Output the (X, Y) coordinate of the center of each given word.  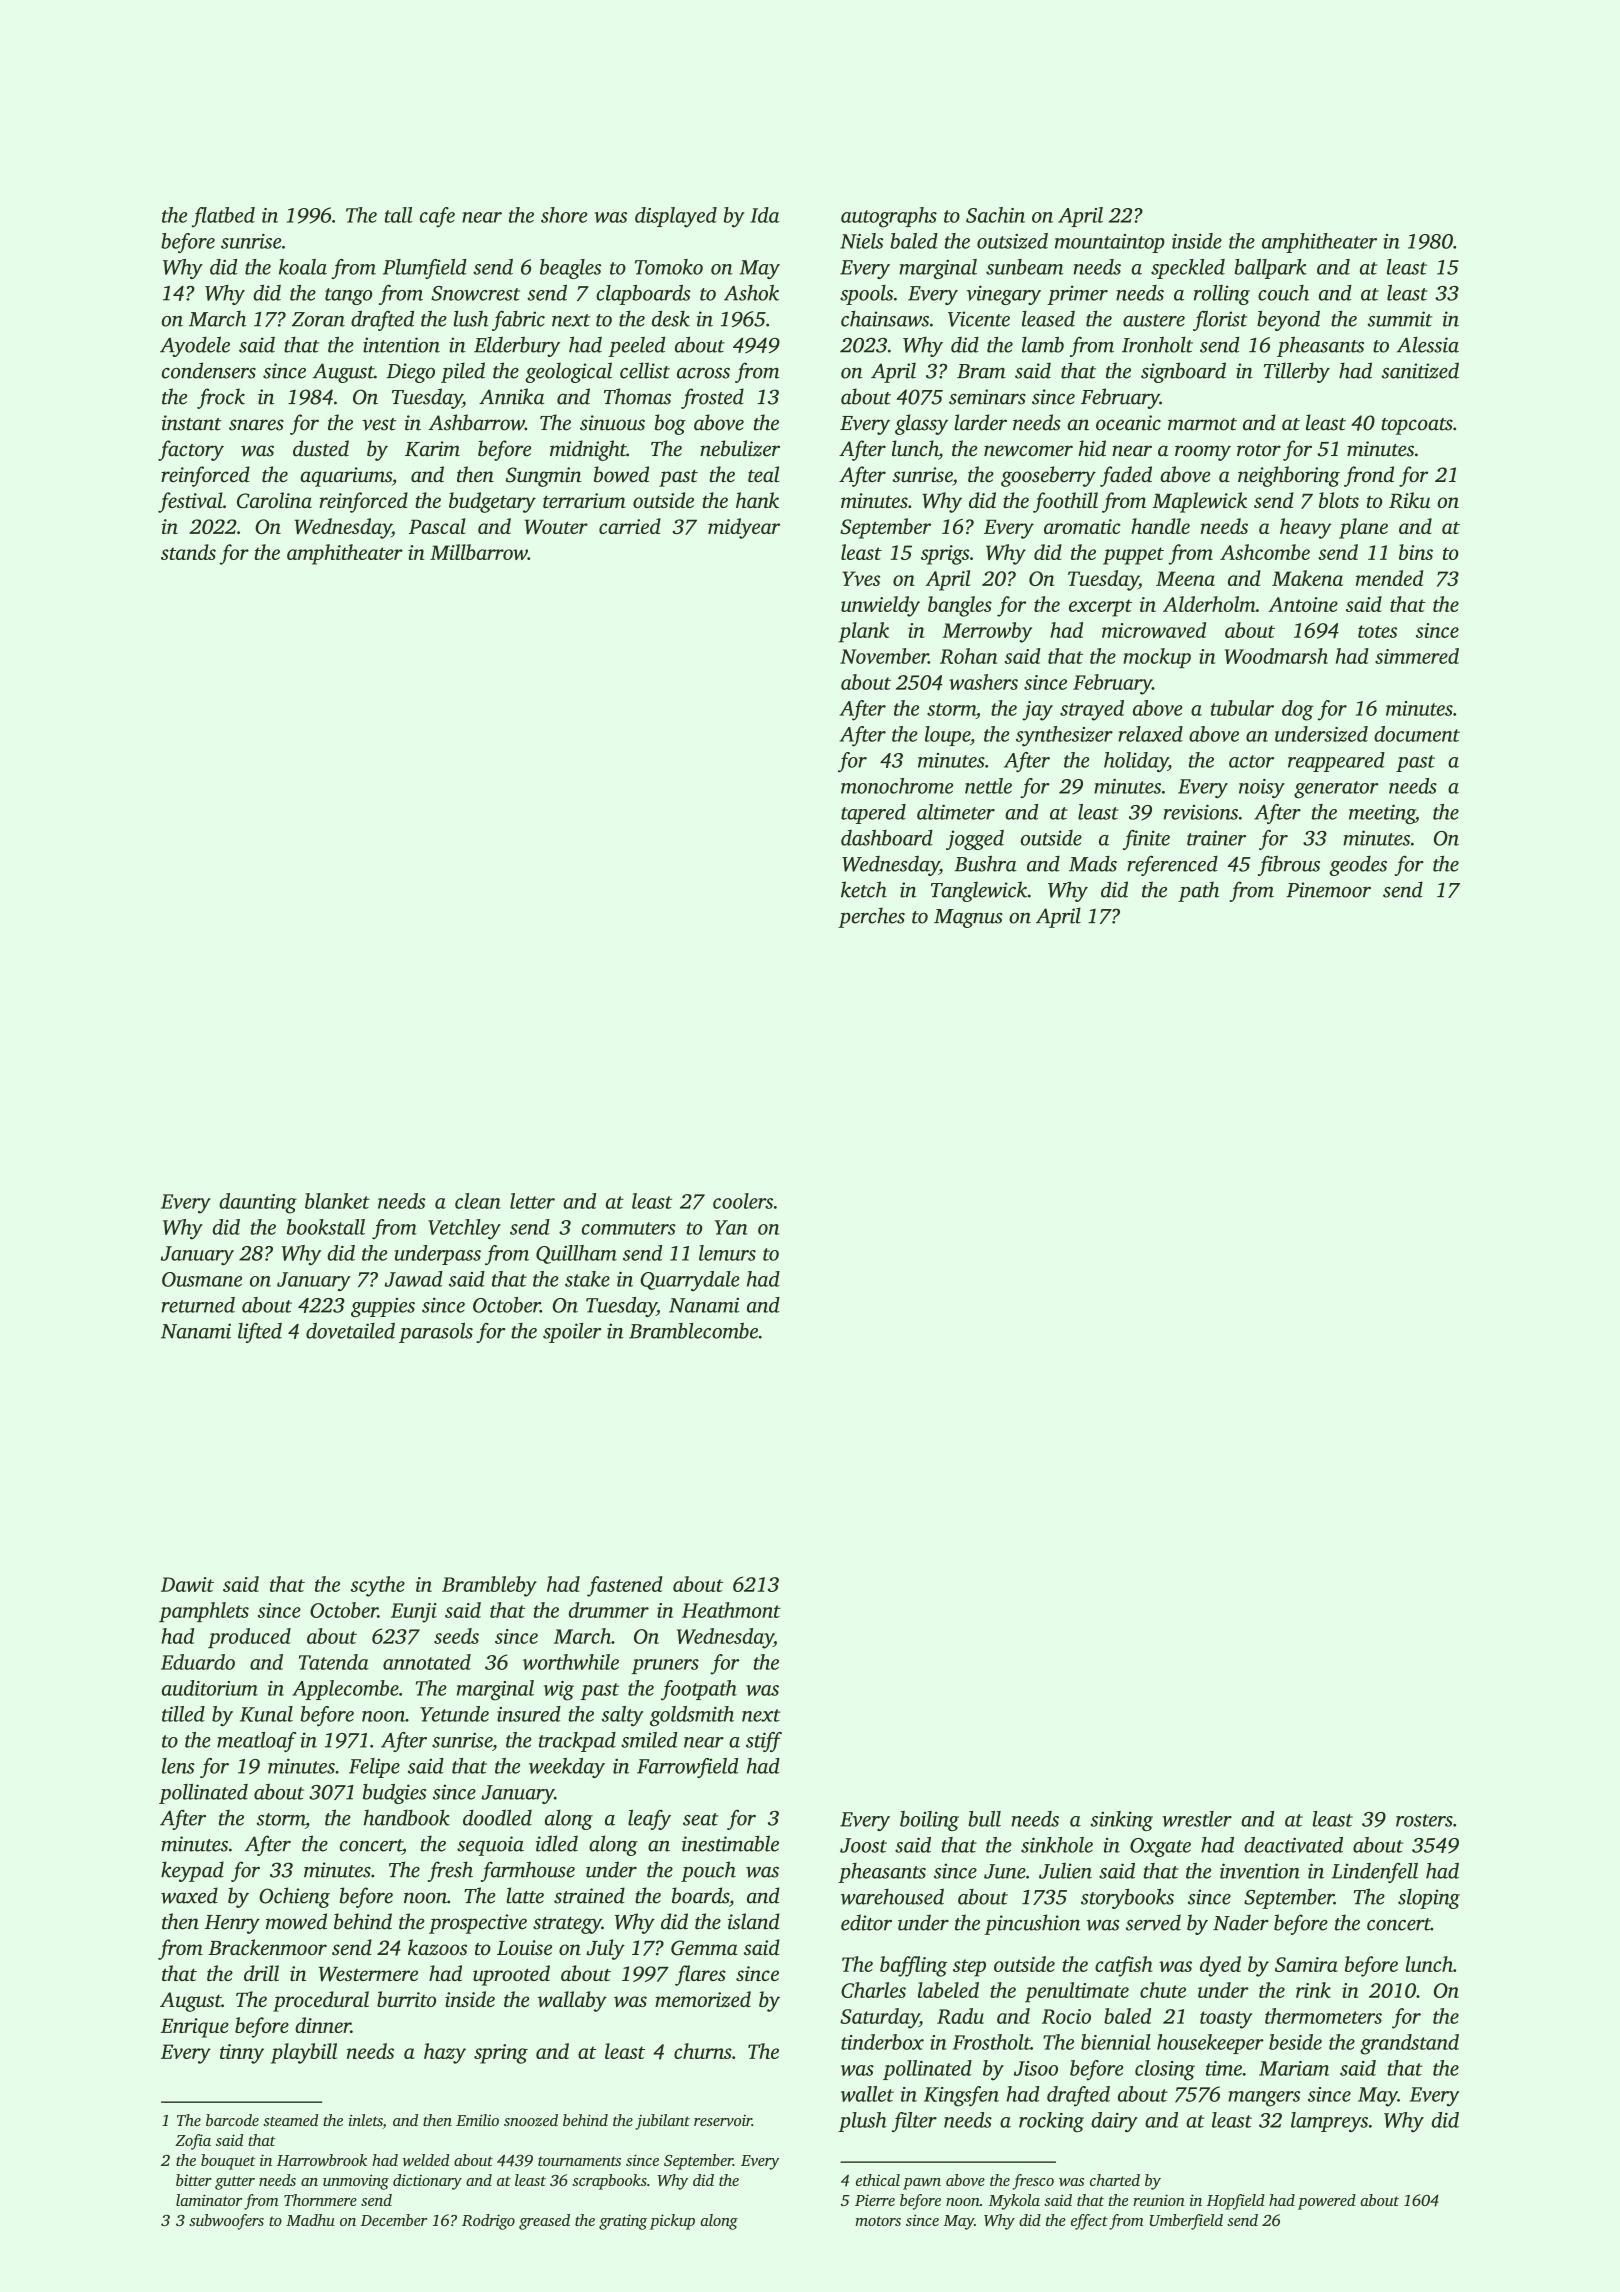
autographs (889, 217)
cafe (437, 217)
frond (1369, 476)
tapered (873, 814)
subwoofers (226, 2222)
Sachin (995, 215)
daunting (258, 1203)
